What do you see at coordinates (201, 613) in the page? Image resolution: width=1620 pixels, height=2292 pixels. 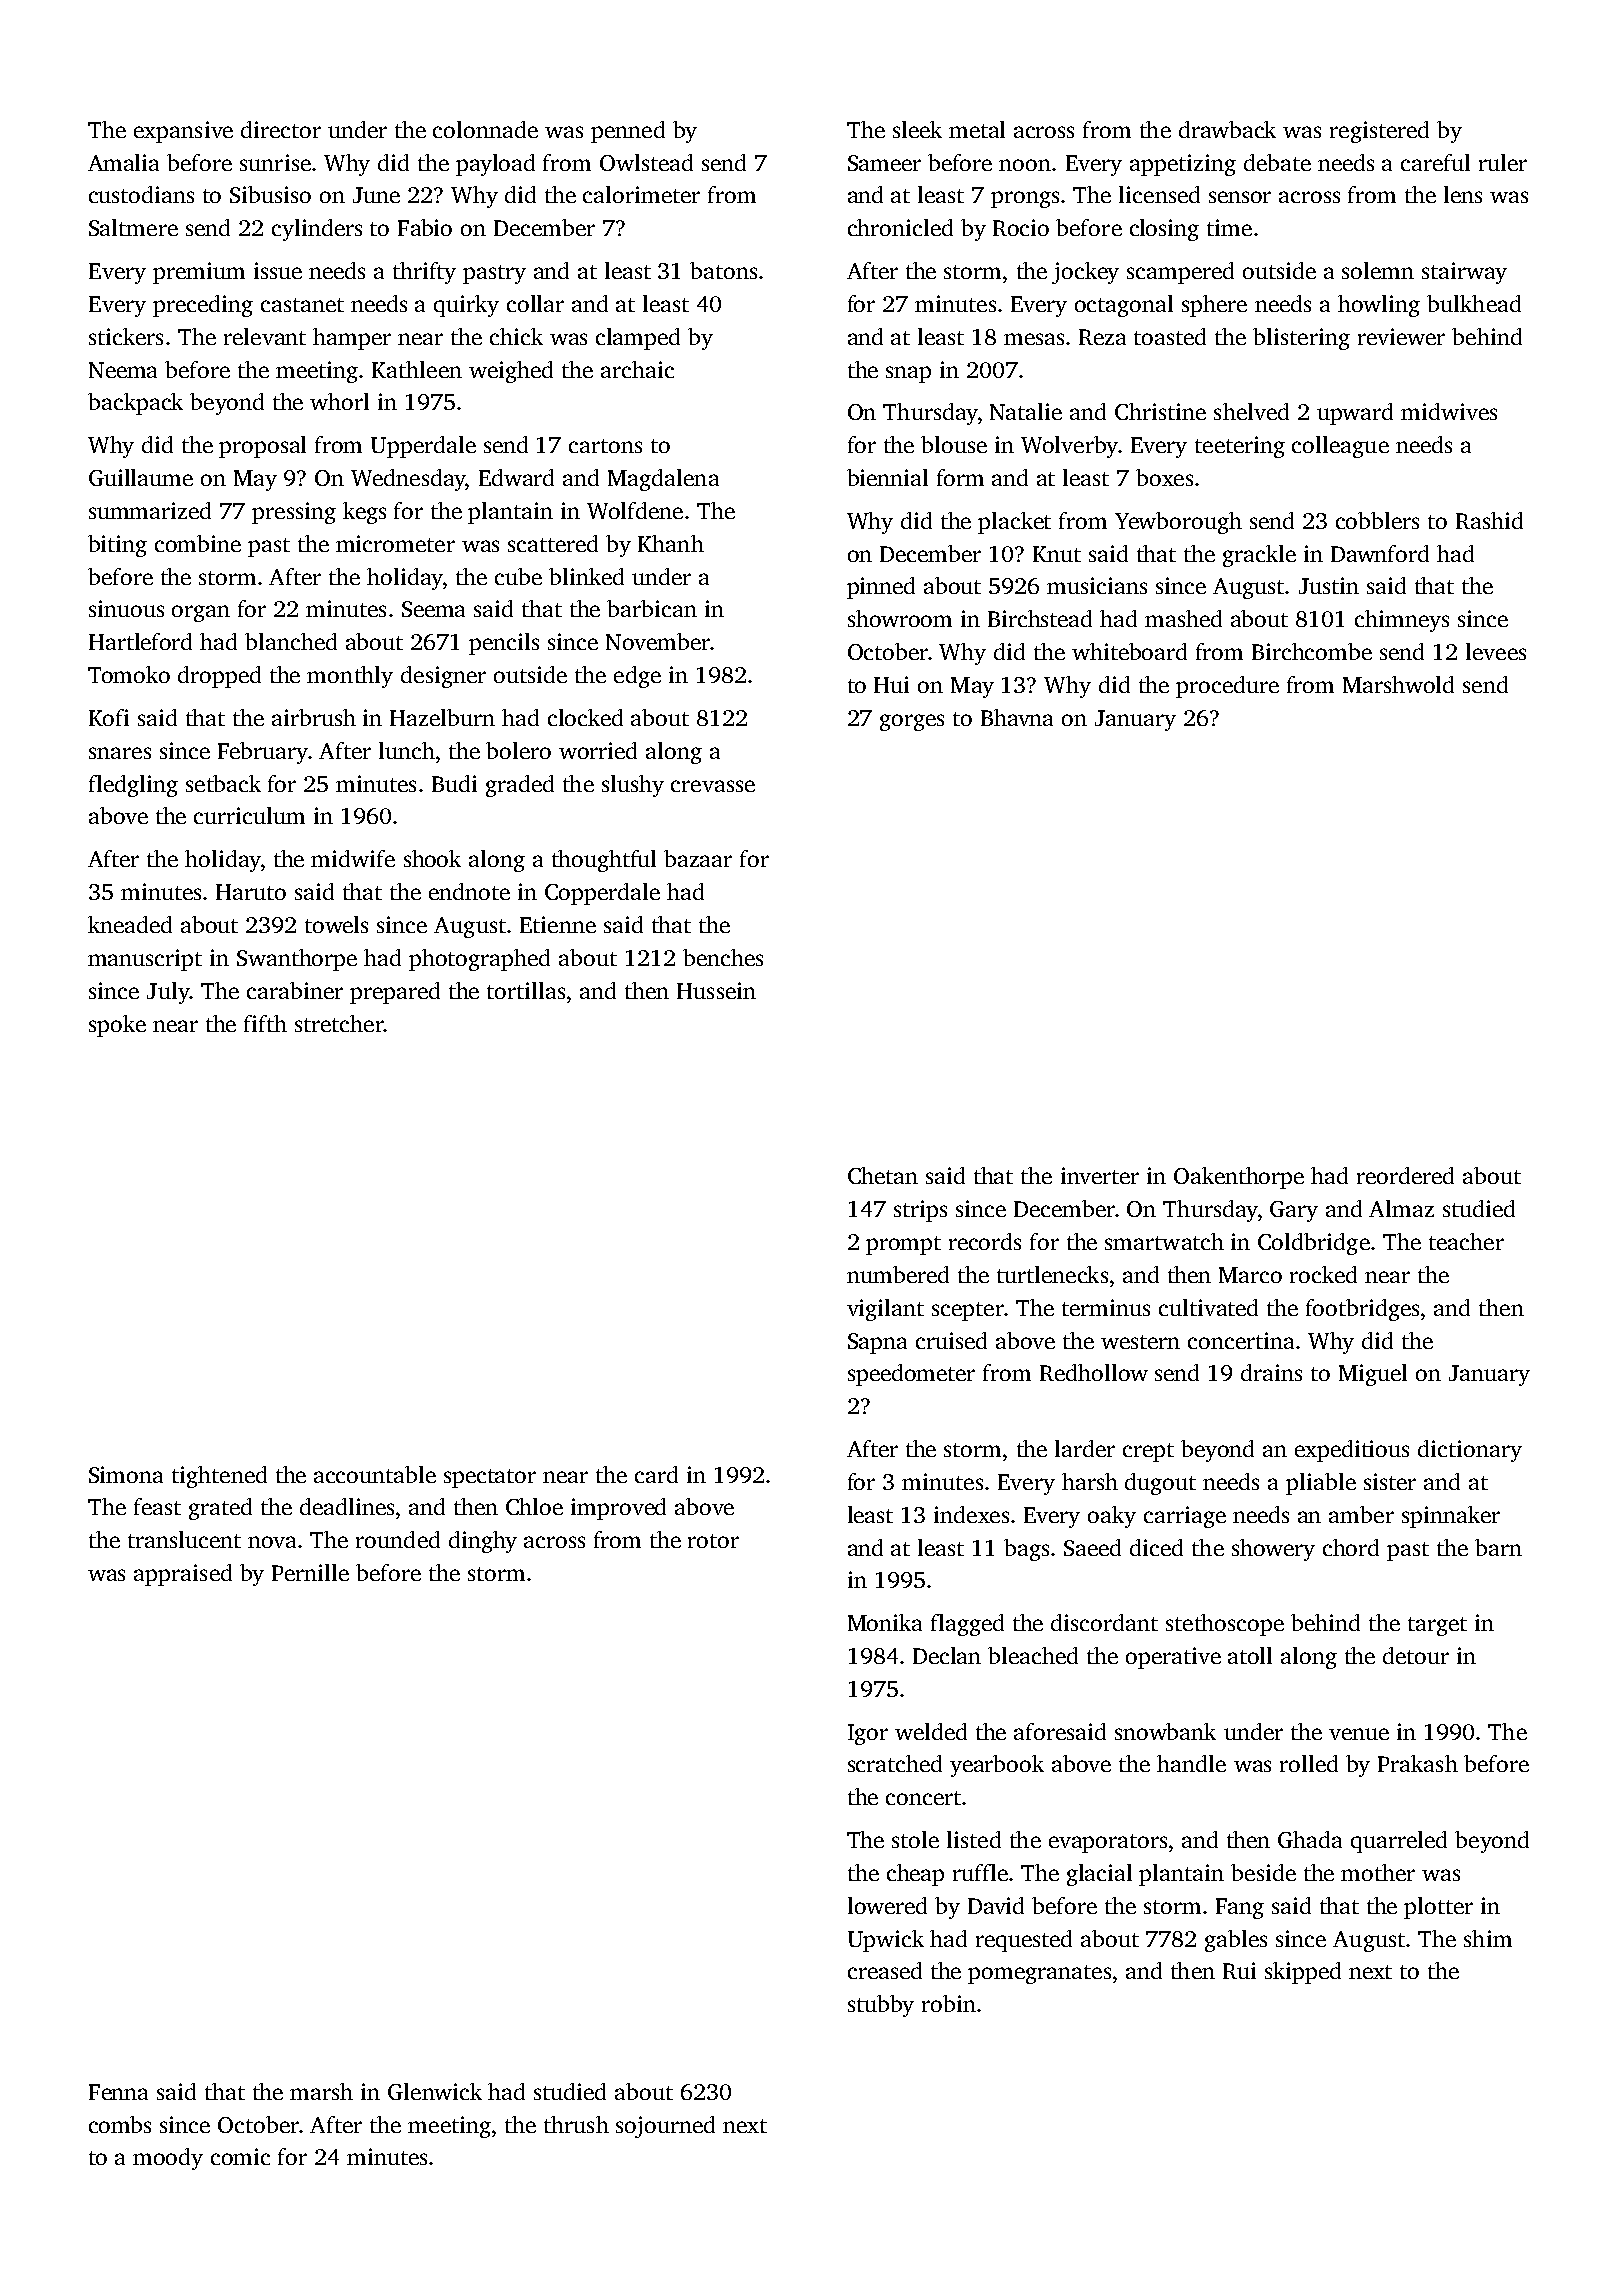 I see `organ` at bounding box center [201, 613].
